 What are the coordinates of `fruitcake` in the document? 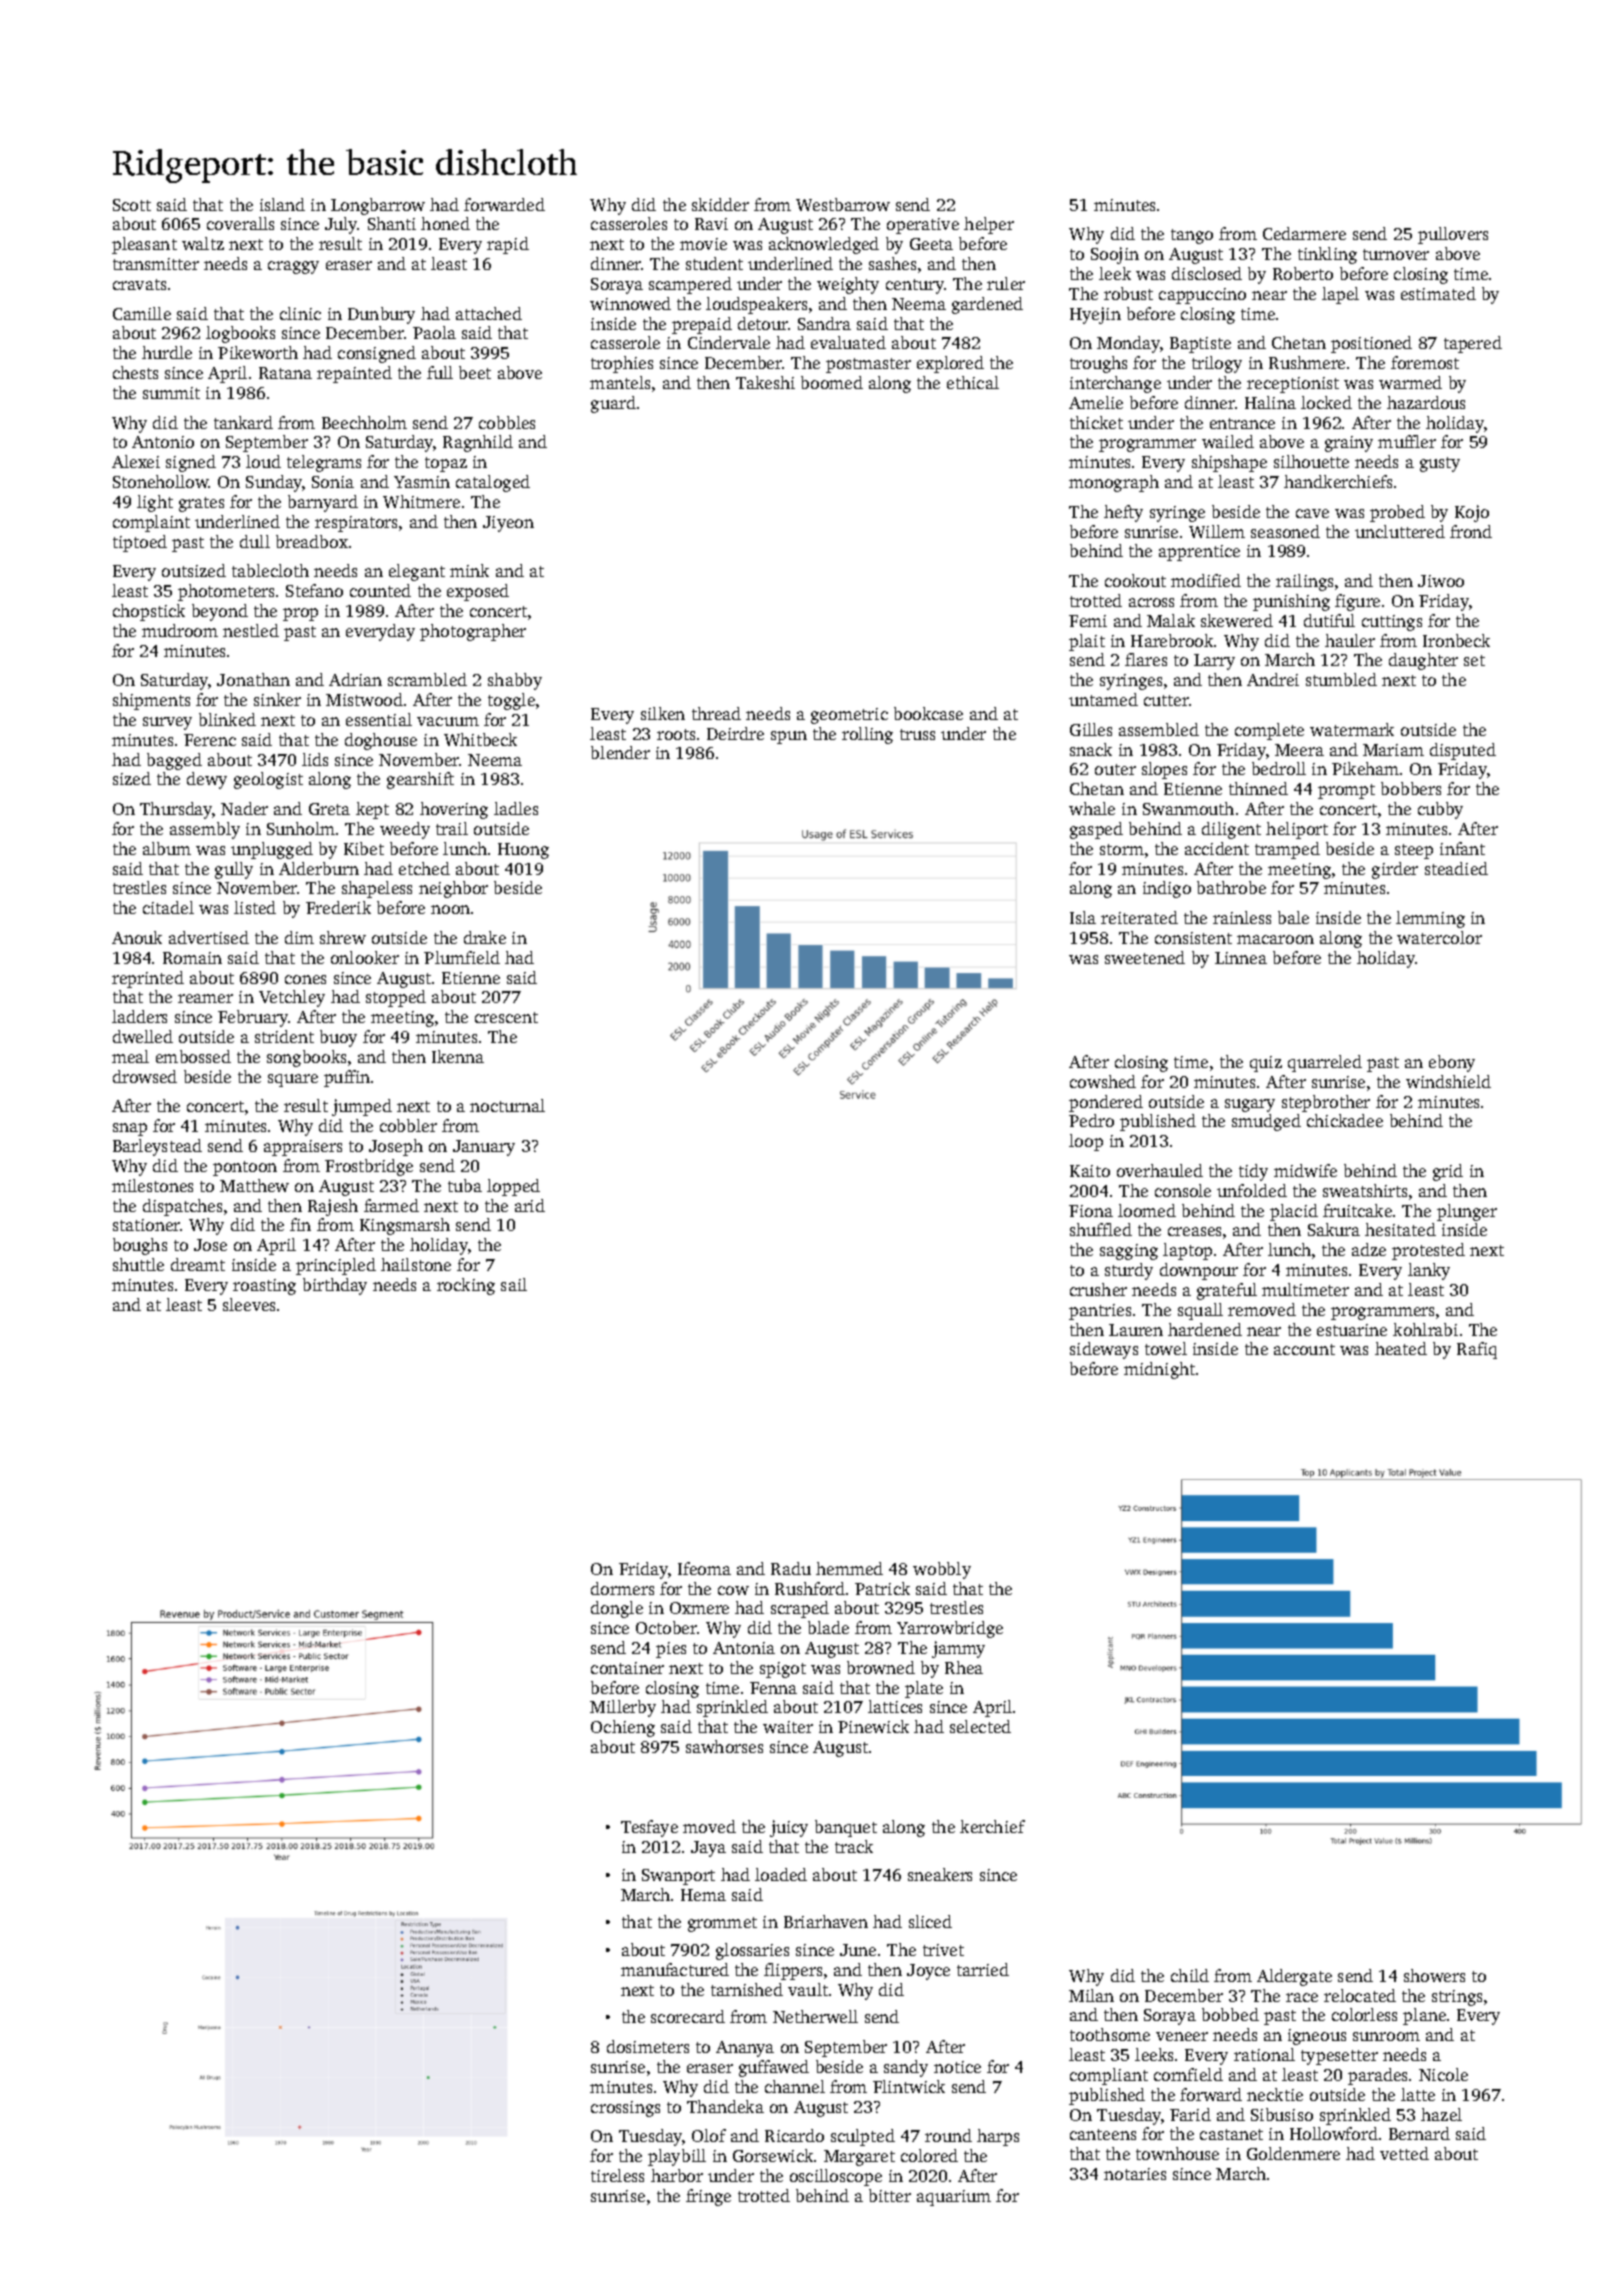 It's located at (1357, 1210).
